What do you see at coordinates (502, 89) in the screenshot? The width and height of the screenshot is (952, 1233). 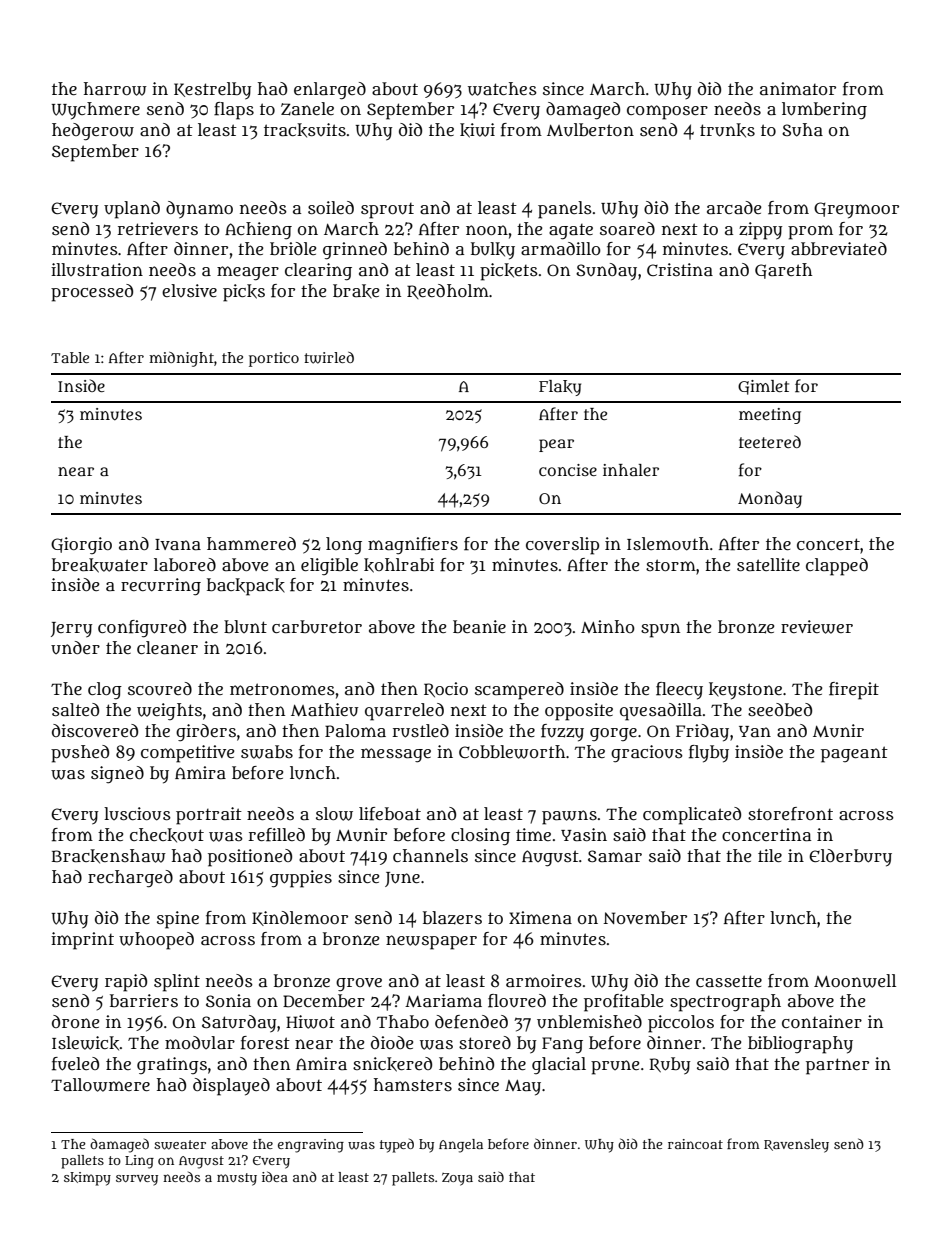 I see `watches` at bounding box center [502, 89].
